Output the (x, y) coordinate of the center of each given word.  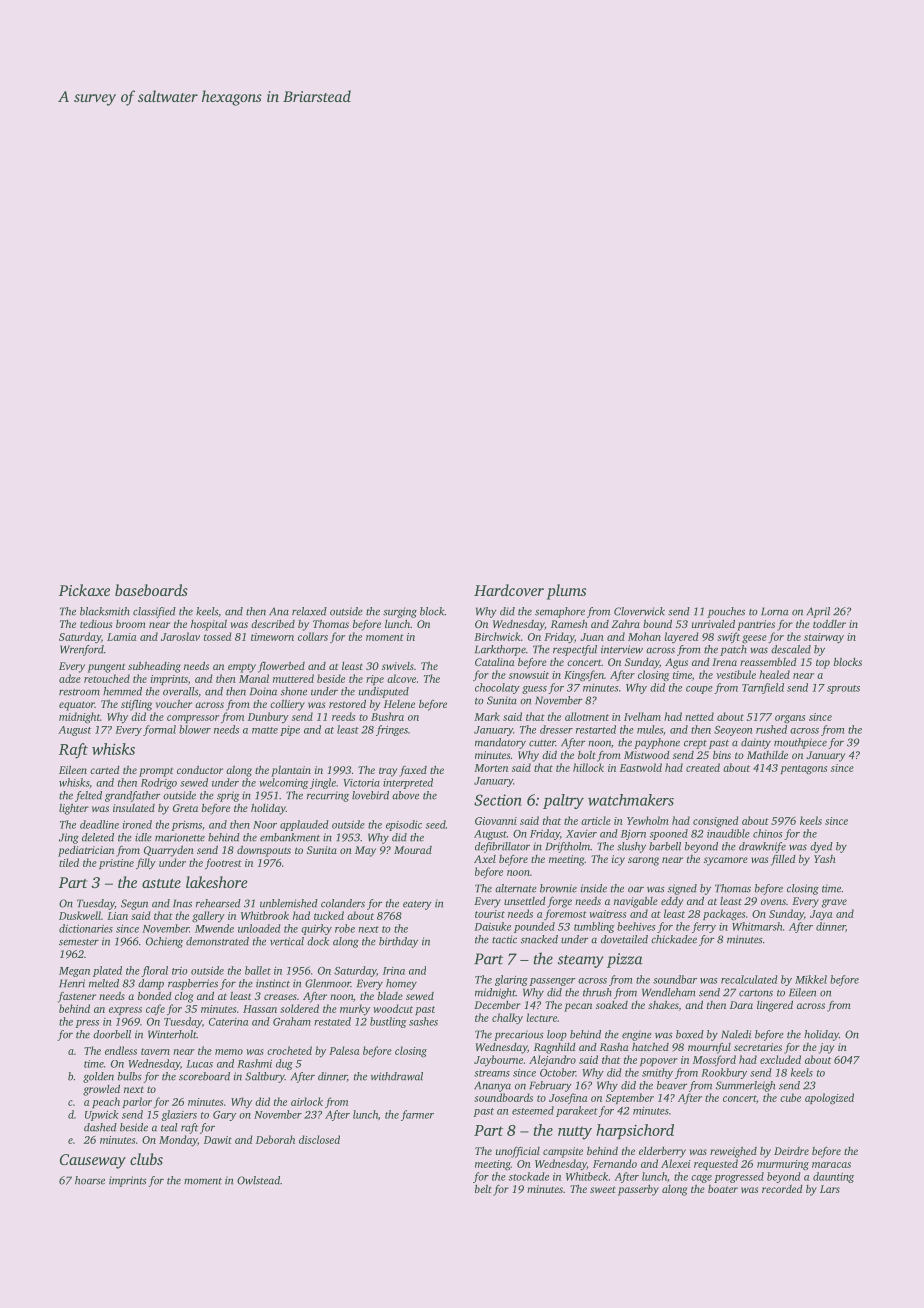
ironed (137, 824)
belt (483, 1189)
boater (723, 1189)
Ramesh (569, 624)
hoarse (90, 1180)
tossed (218, 636)
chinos (768, 833)
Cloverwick (639, 611)
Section (498, 800)
